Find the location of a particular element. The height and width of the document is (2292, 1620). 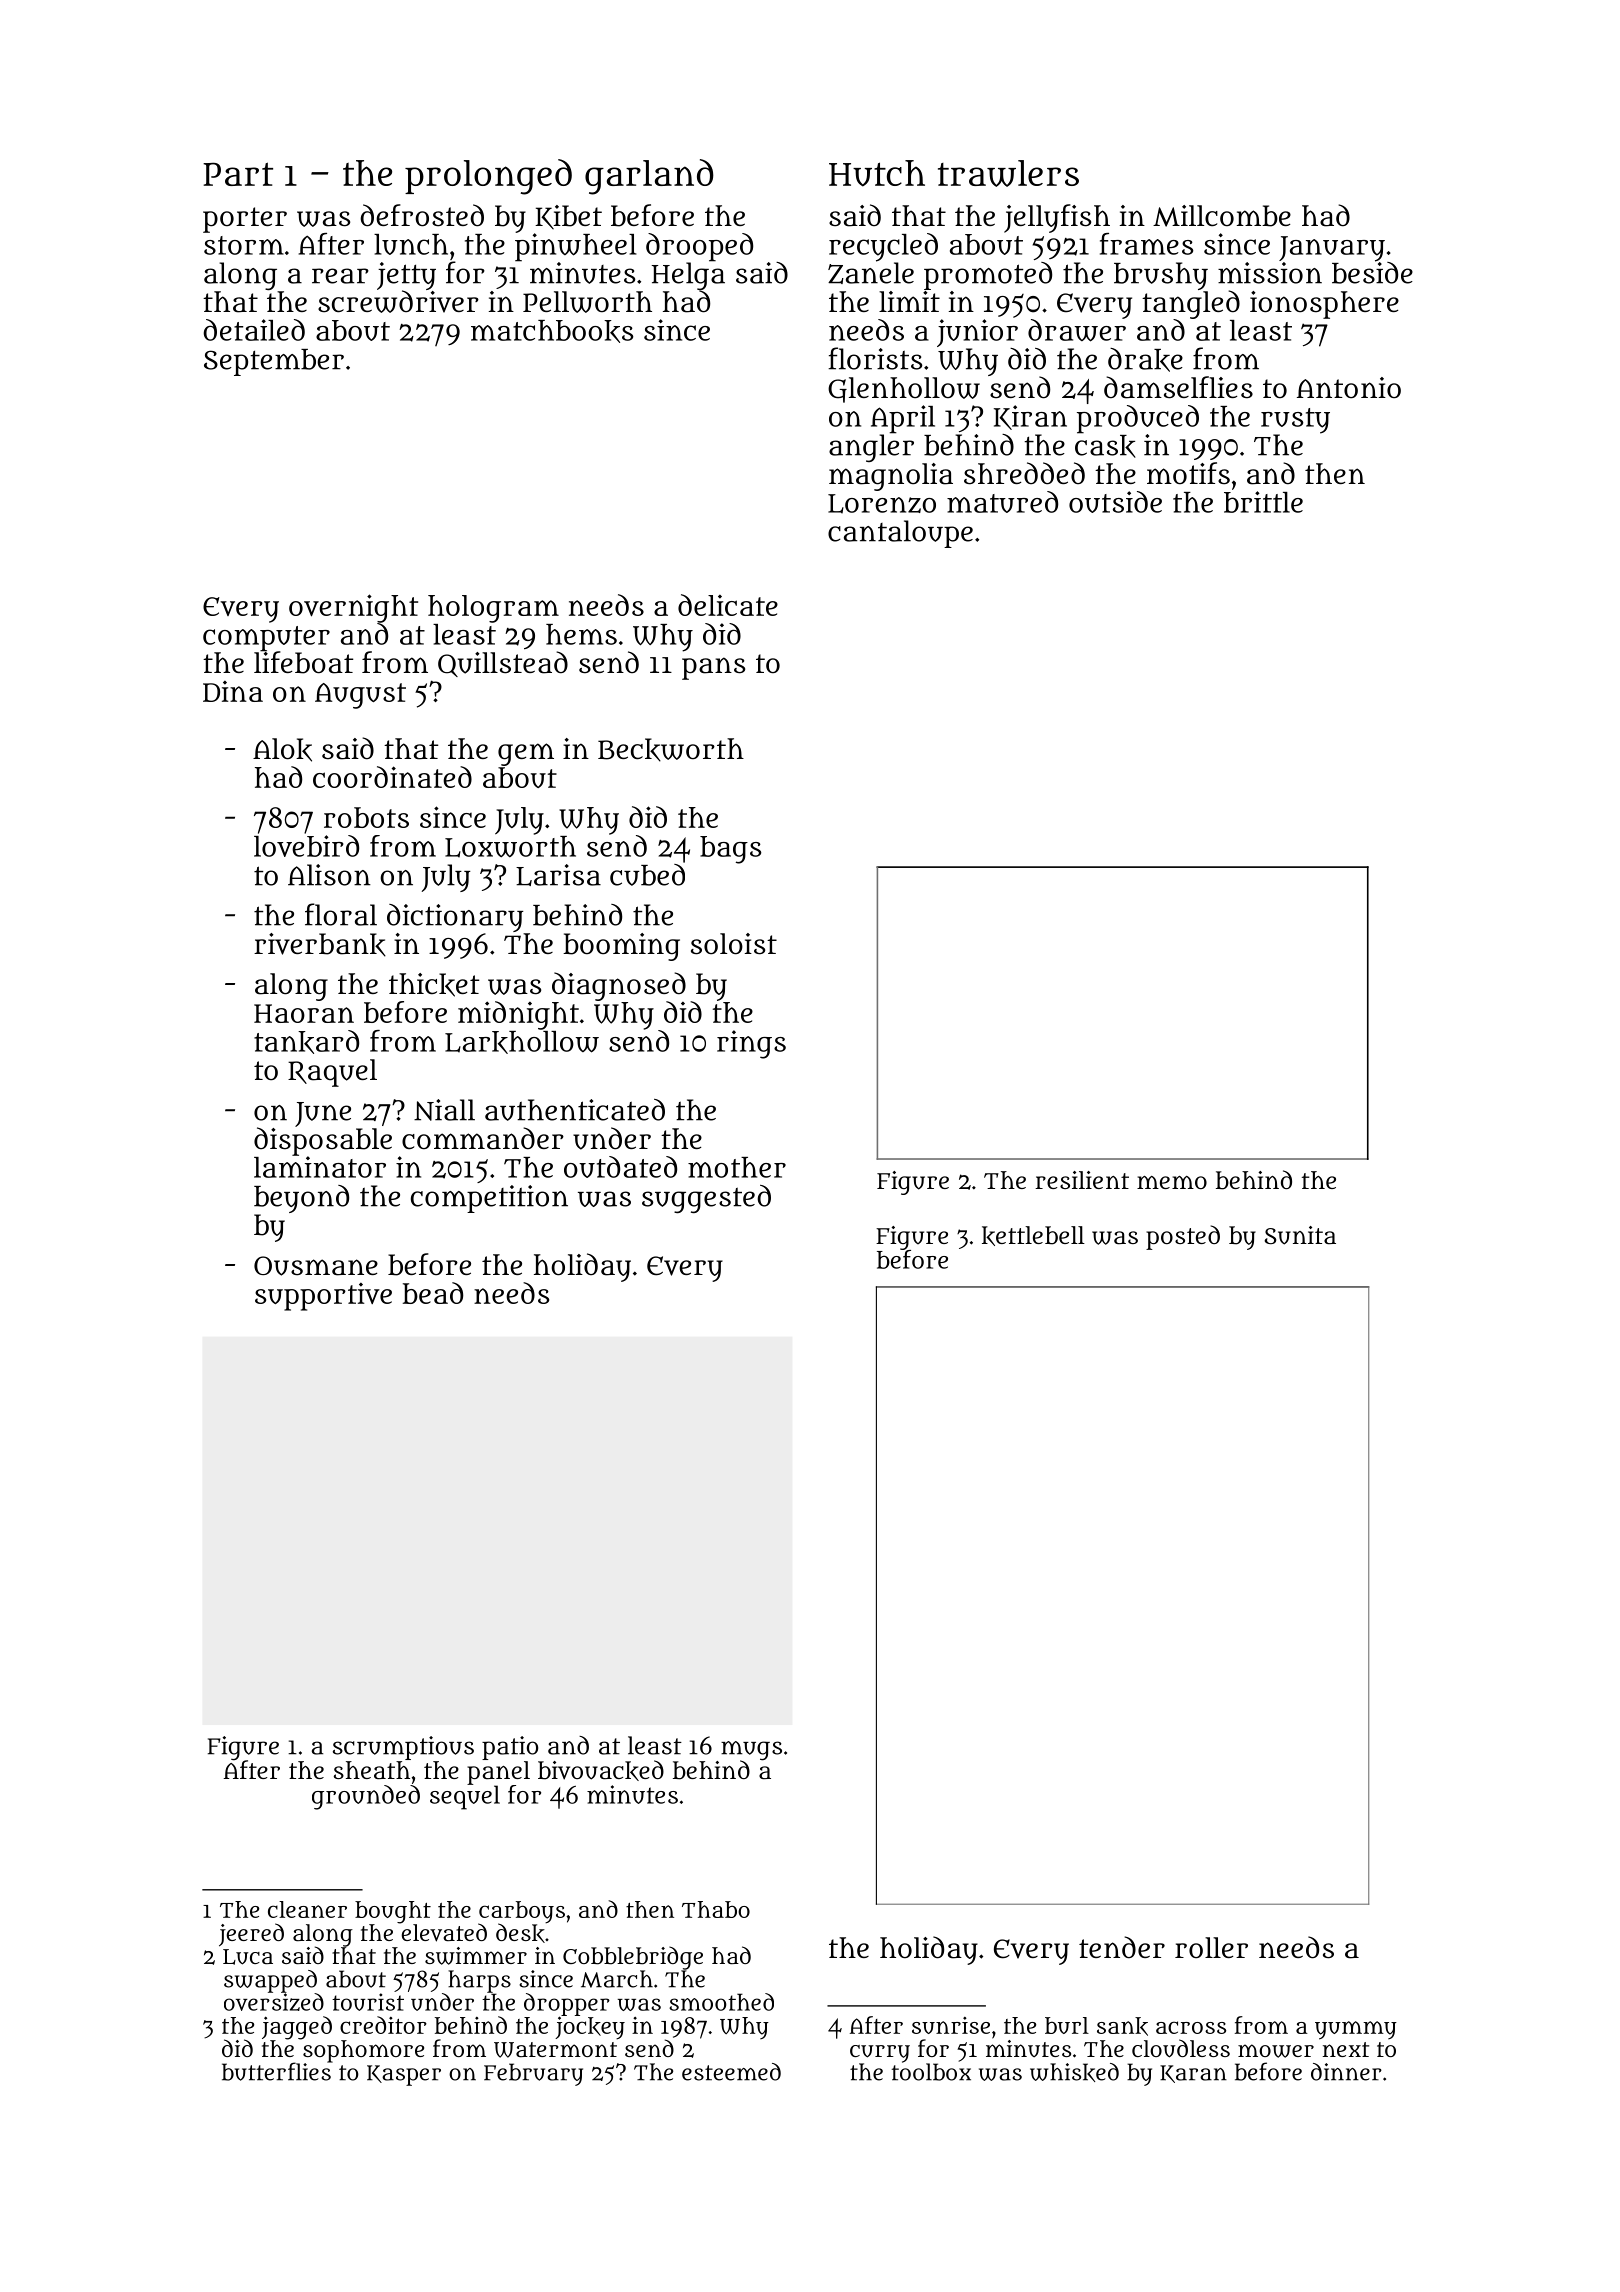

porter is located at coordinates (245, 220).
